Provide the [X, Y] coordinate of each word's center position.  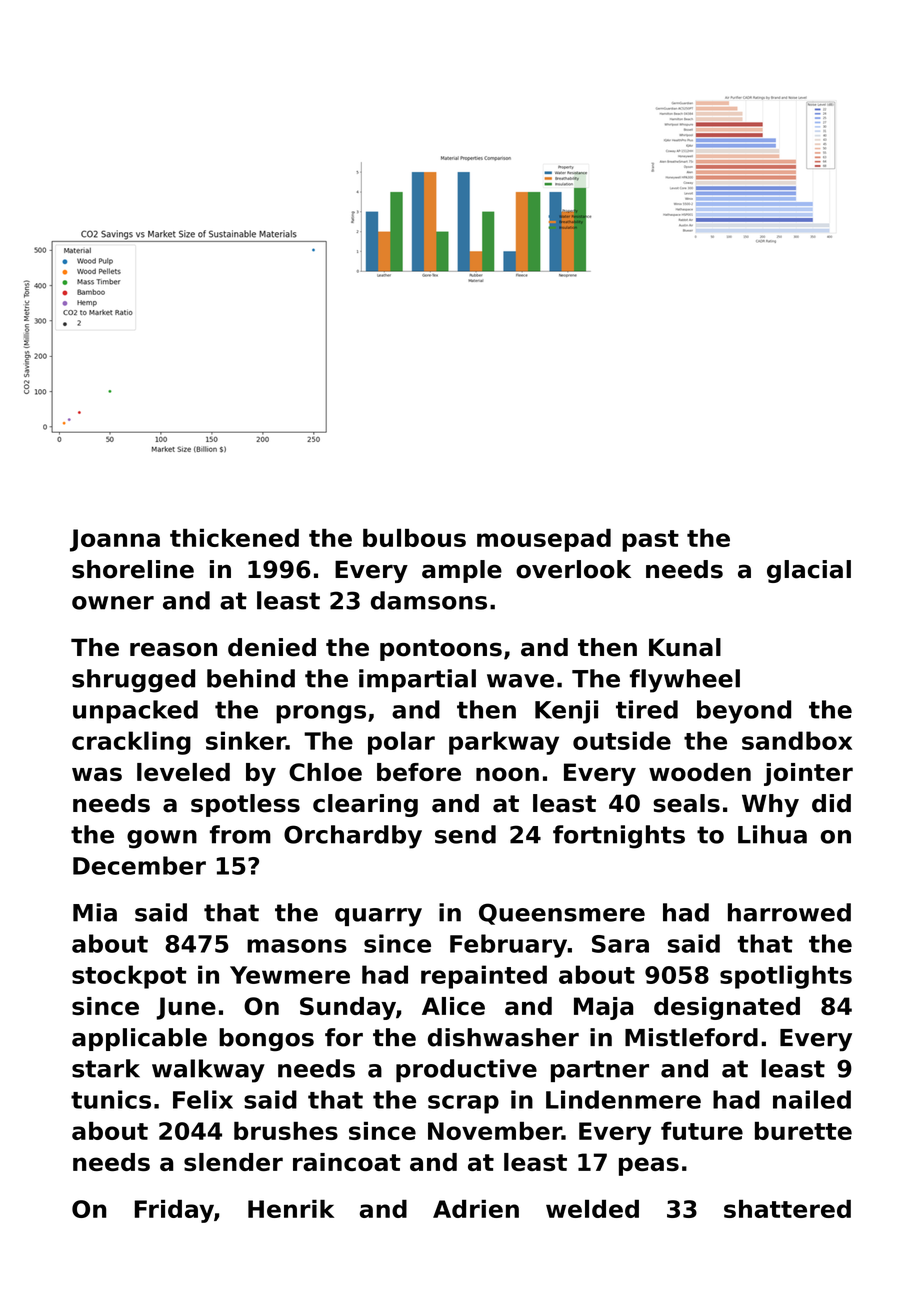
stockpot [129, 977]
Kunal [685, 647]
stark [106, 1068]
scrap [463, 1104]
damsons [429, 600]
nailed [812, 1099]
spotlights [786, 977]
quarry [378, 917]
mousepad [544, 540]
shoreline [133, 569]
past [650, 541]
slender [233, 1162]
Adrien [476, 1208]
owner [113, 603]
